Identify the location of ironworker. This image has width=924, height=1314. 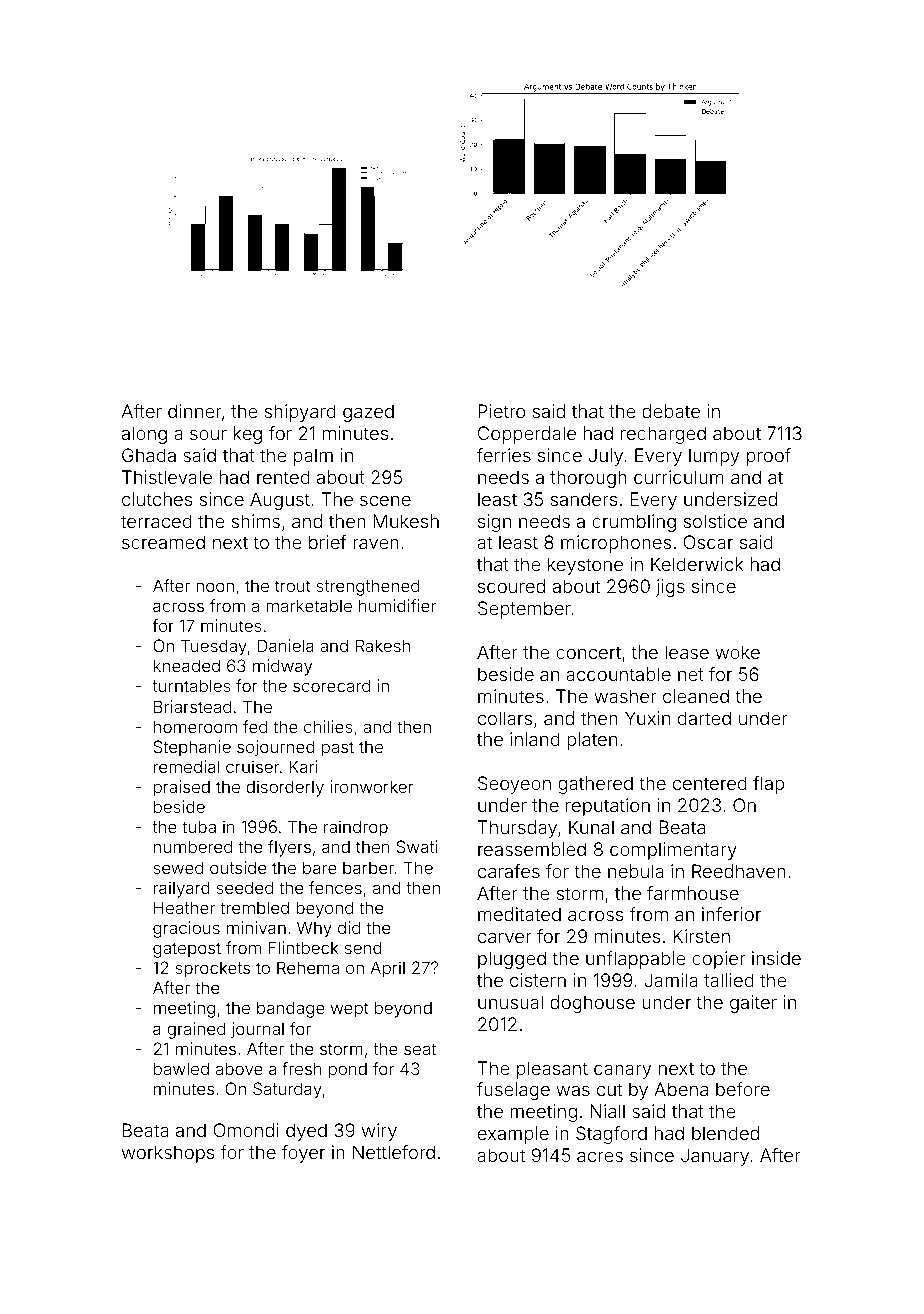
(372, 786).
